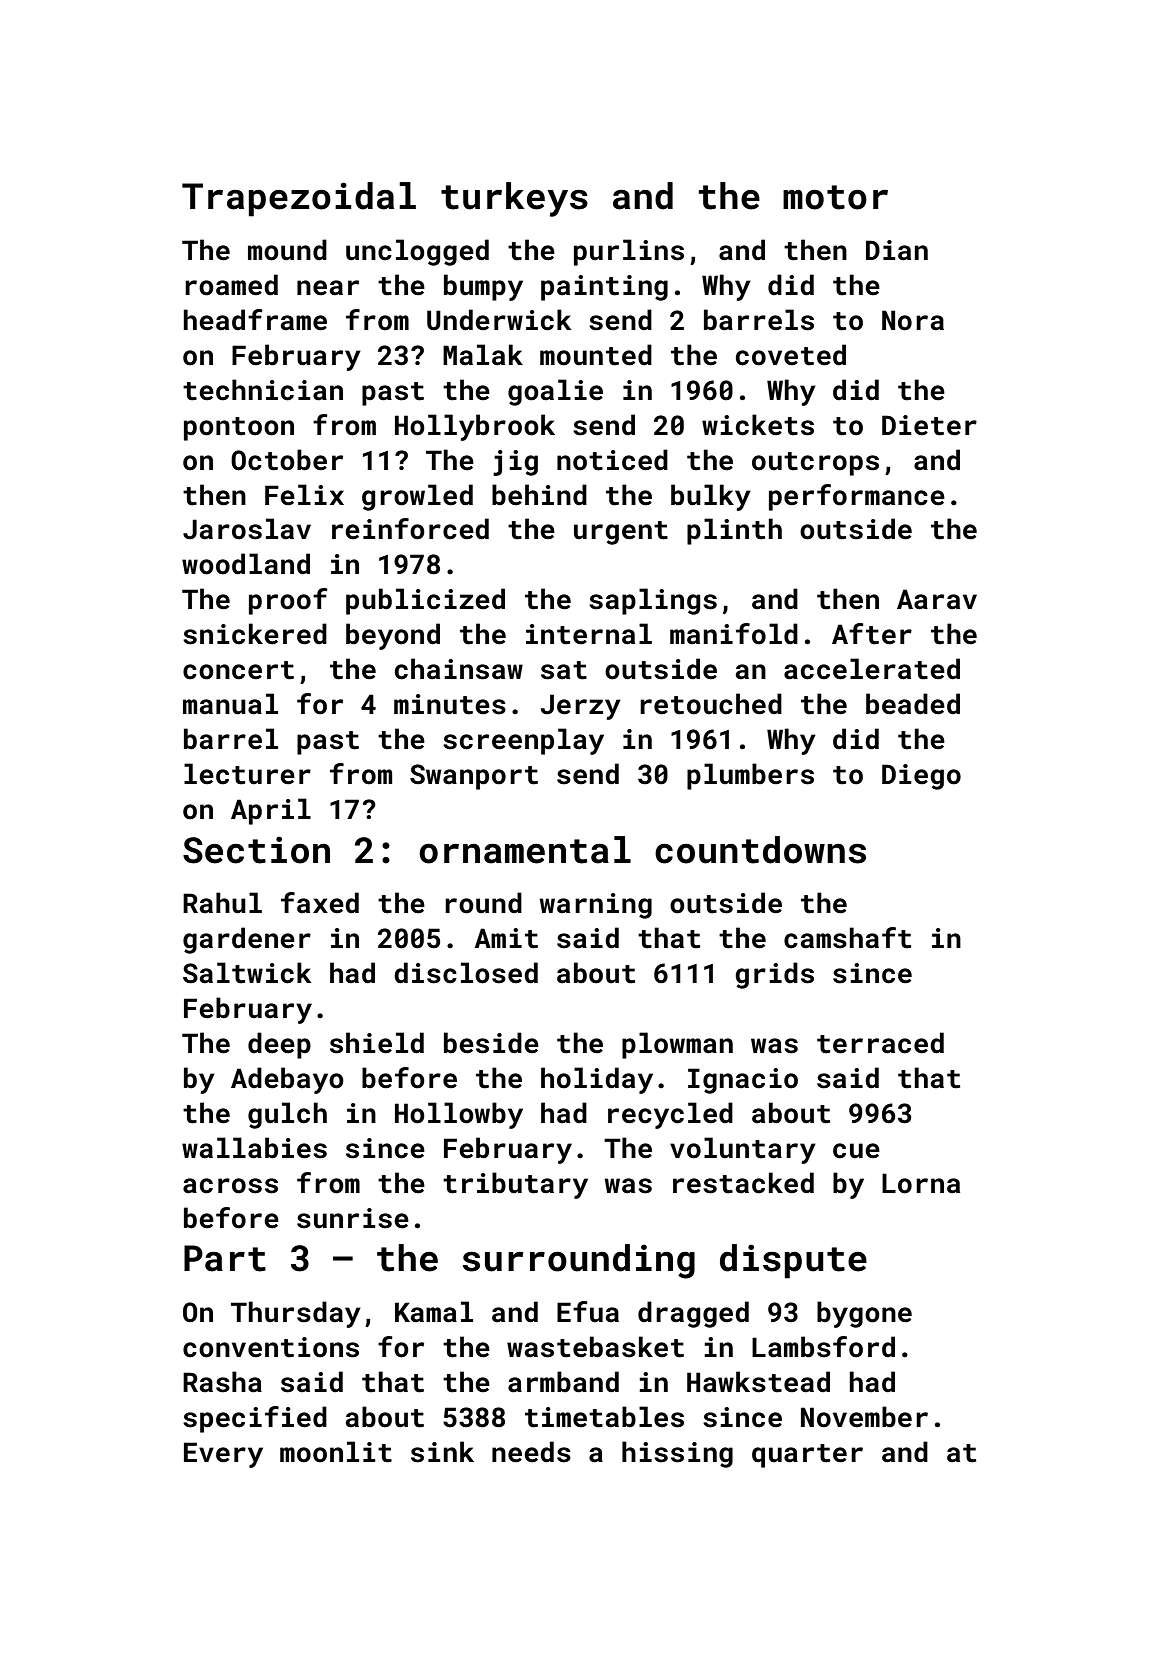  Describe the element at coordinates (299, 199) in the image. I see `Trapezoidal` at that location.
